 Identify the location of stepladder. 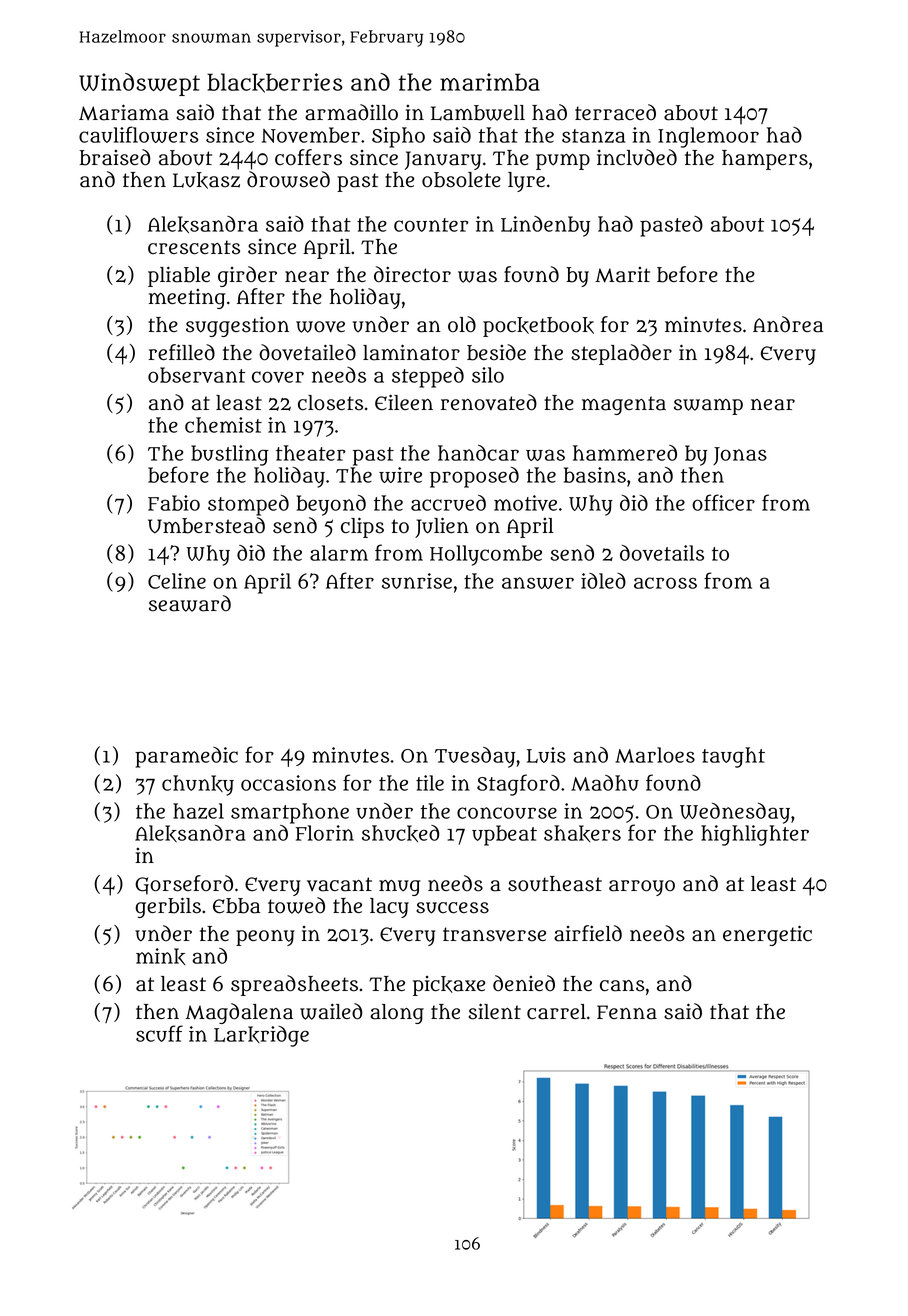
(621, 354).
